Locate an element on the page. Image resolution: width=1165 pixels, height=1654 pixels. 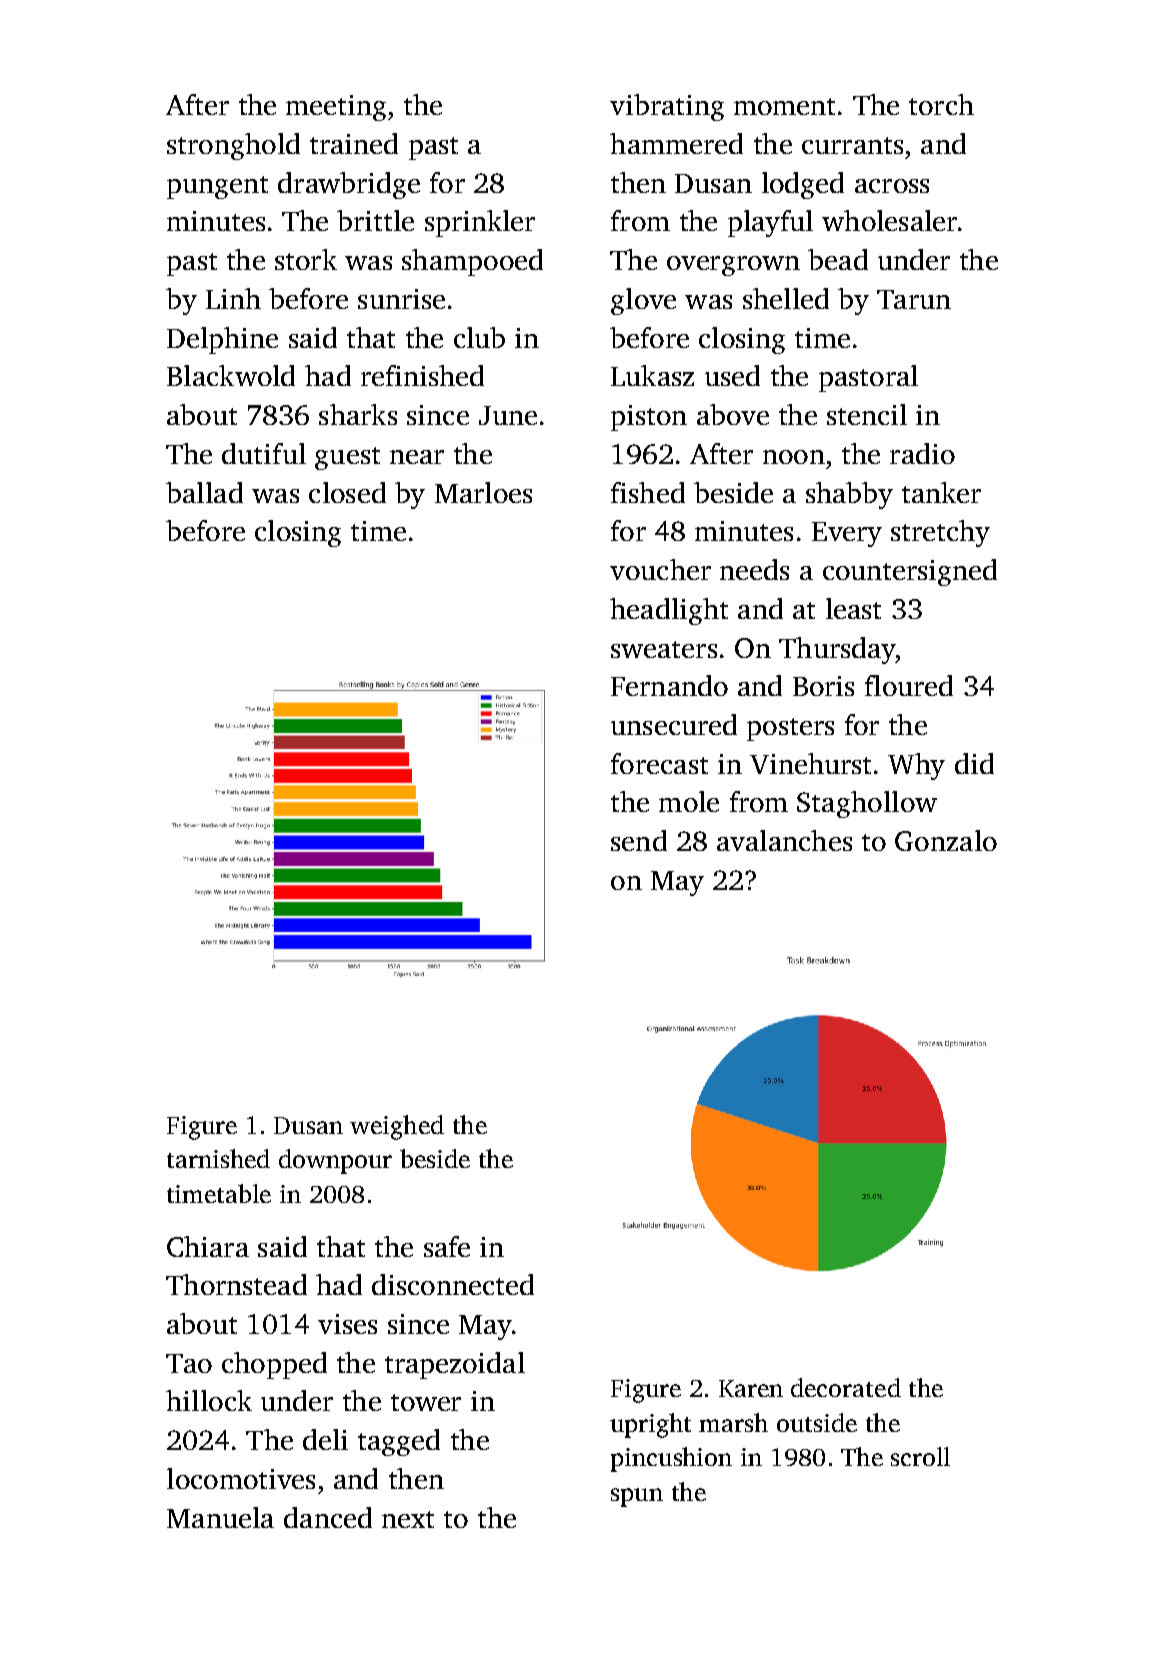
safe is located at coordinates (447, 1246).
